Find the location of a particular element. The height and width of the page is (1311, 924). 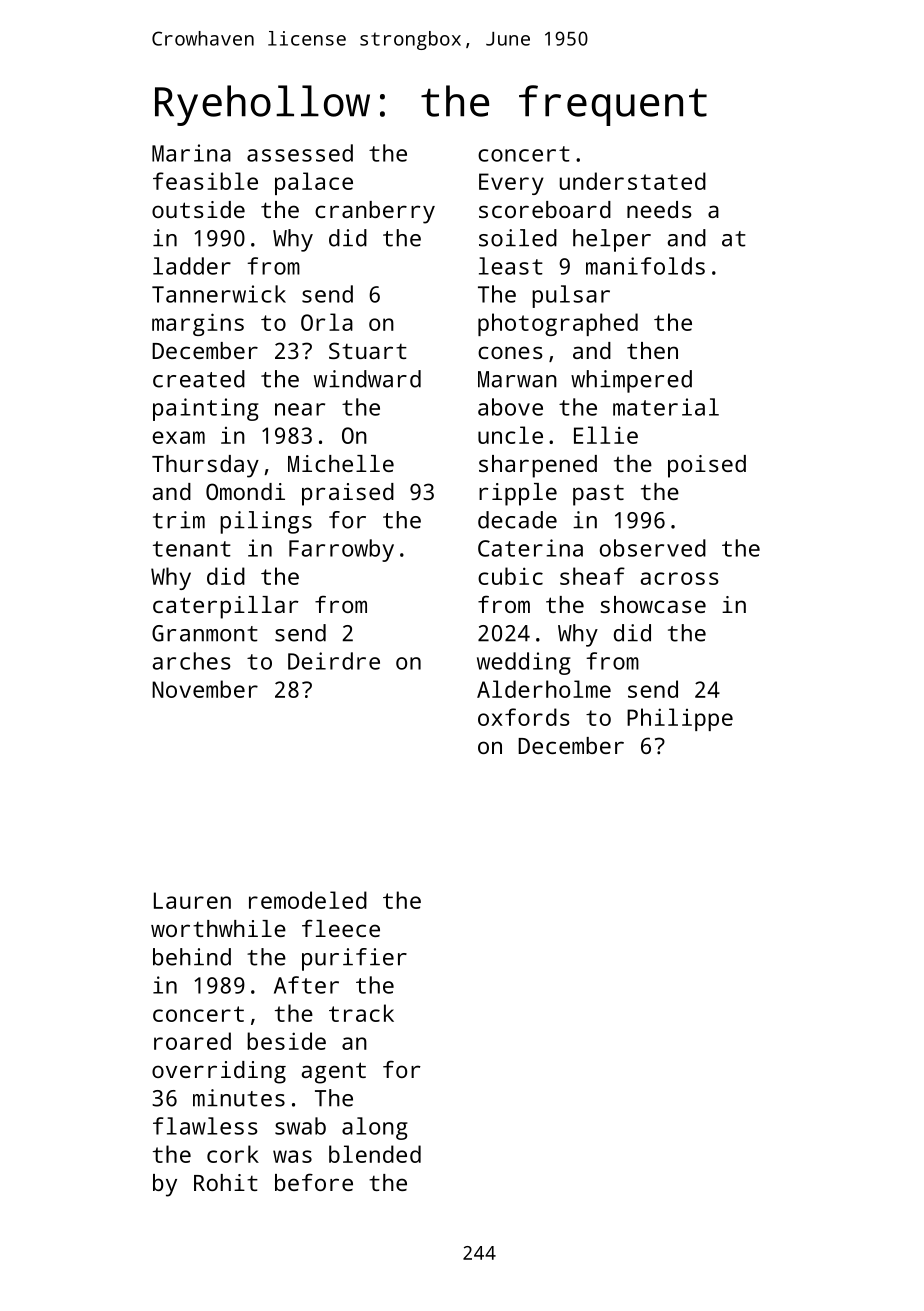

wedding is located at coordinates (524, 663).
